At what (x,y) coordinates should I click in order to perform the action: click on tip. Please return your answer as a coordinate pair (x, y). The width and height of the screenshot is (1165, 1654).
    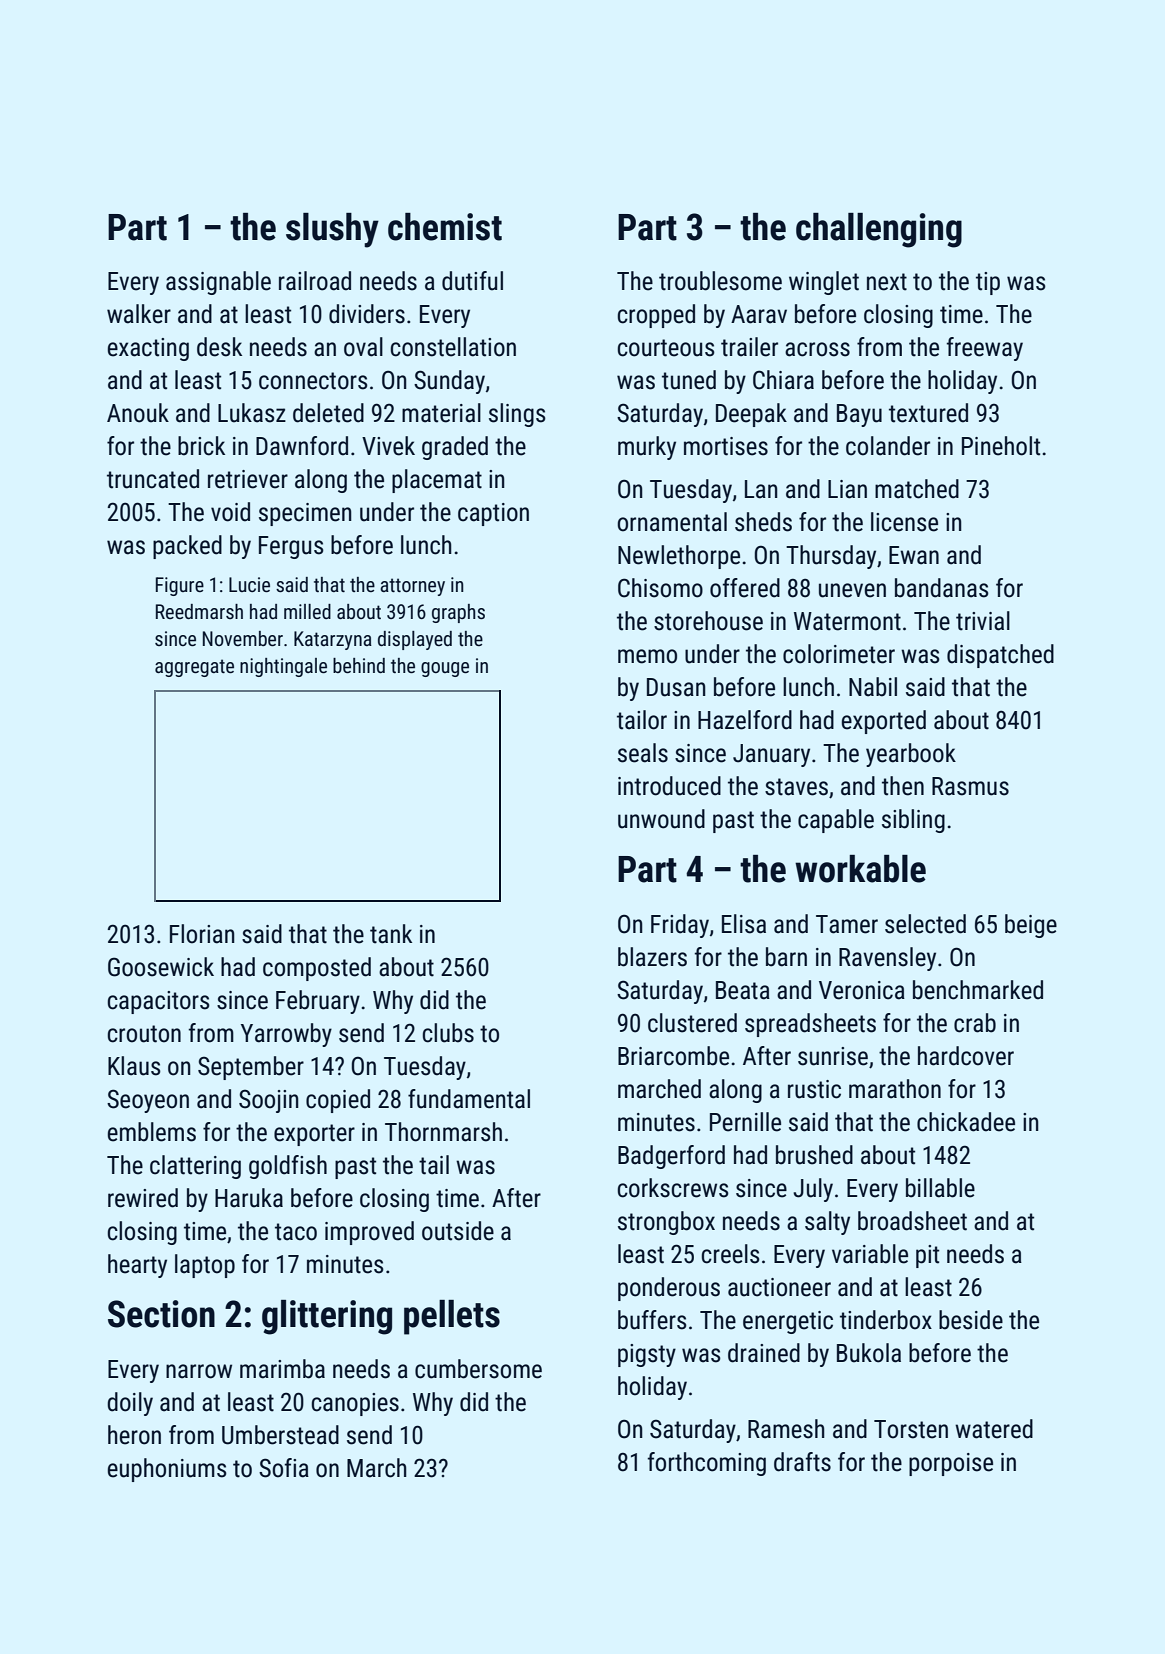
    Looking at the image, I should click on (988, 283).
